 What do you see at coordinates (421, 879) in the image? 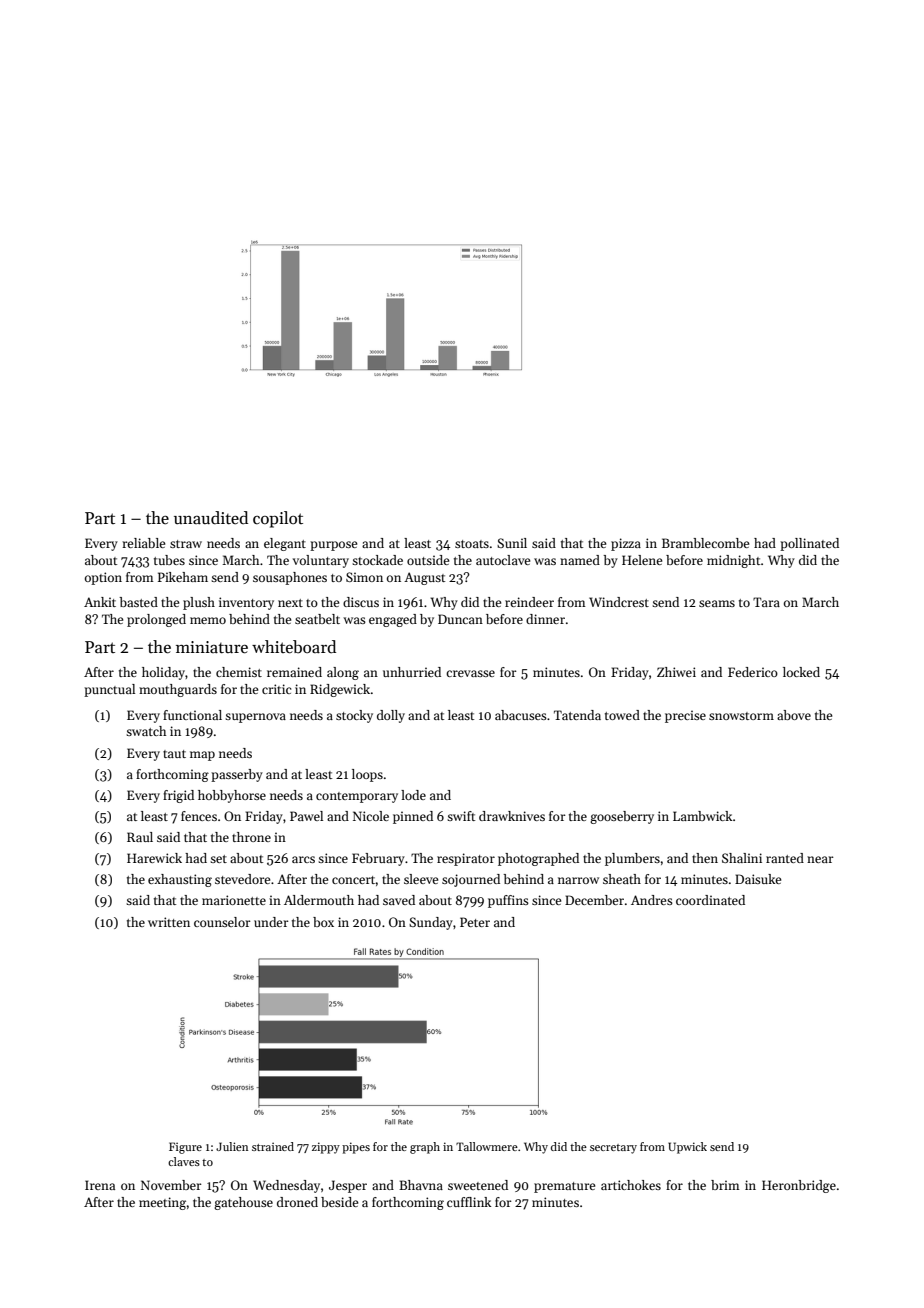
I see `sleeve` at bounding box center [421, 879].
